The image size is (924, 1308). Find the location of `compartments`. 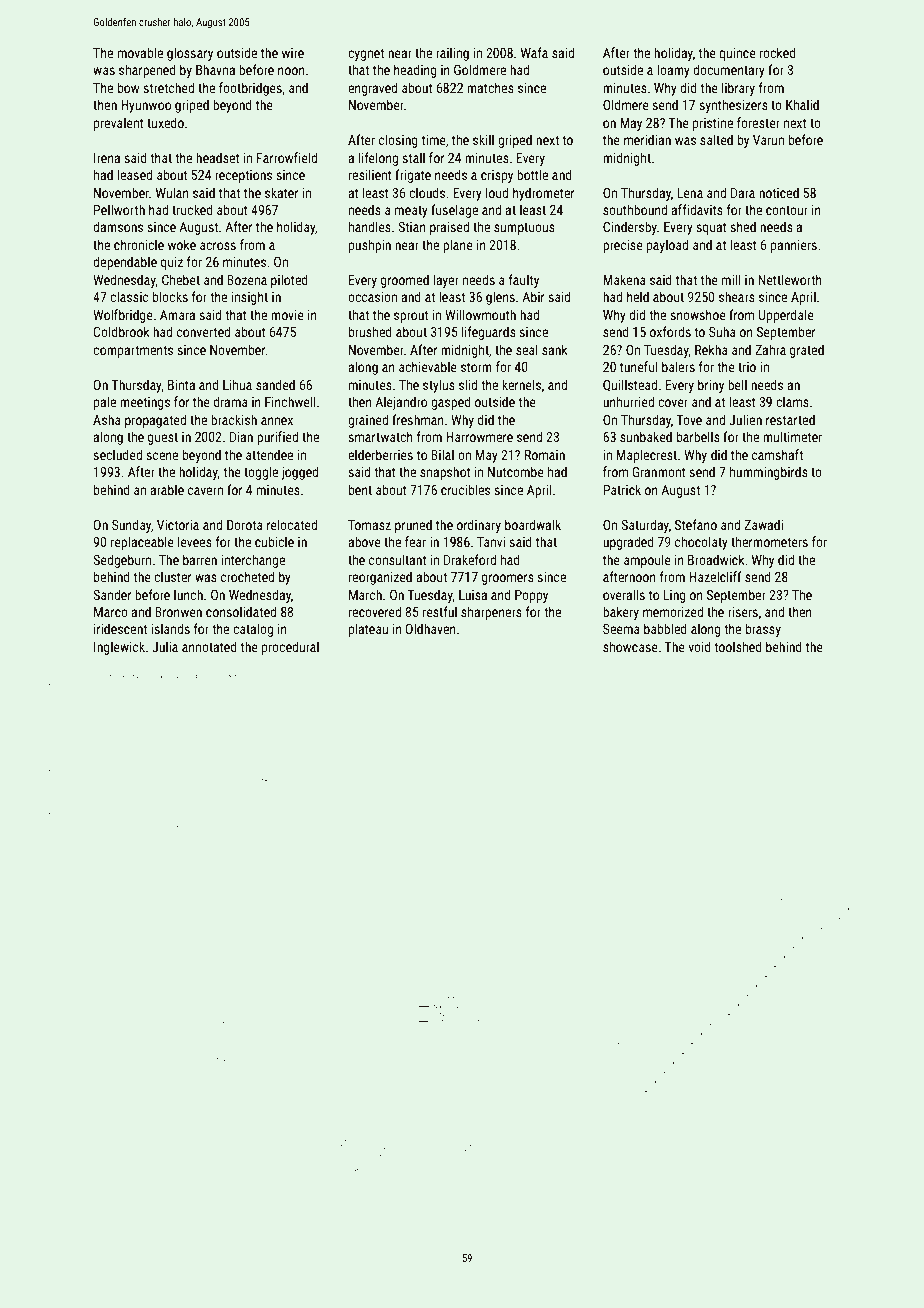

compartments is located at coordinates (133, 352).
